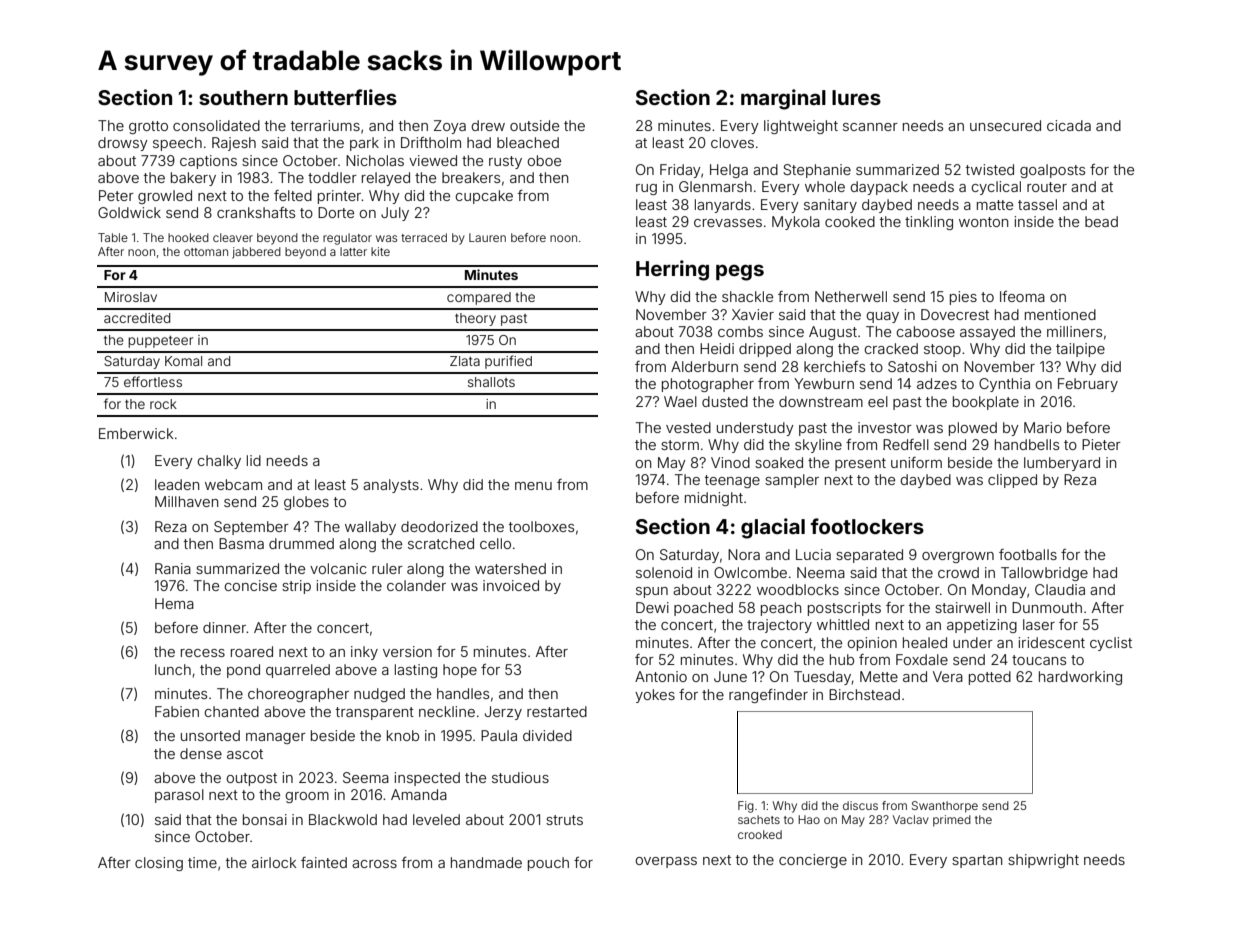  Describe the element at coordinates (973, 429) in the screenshot. I see `plowed` at that location.
